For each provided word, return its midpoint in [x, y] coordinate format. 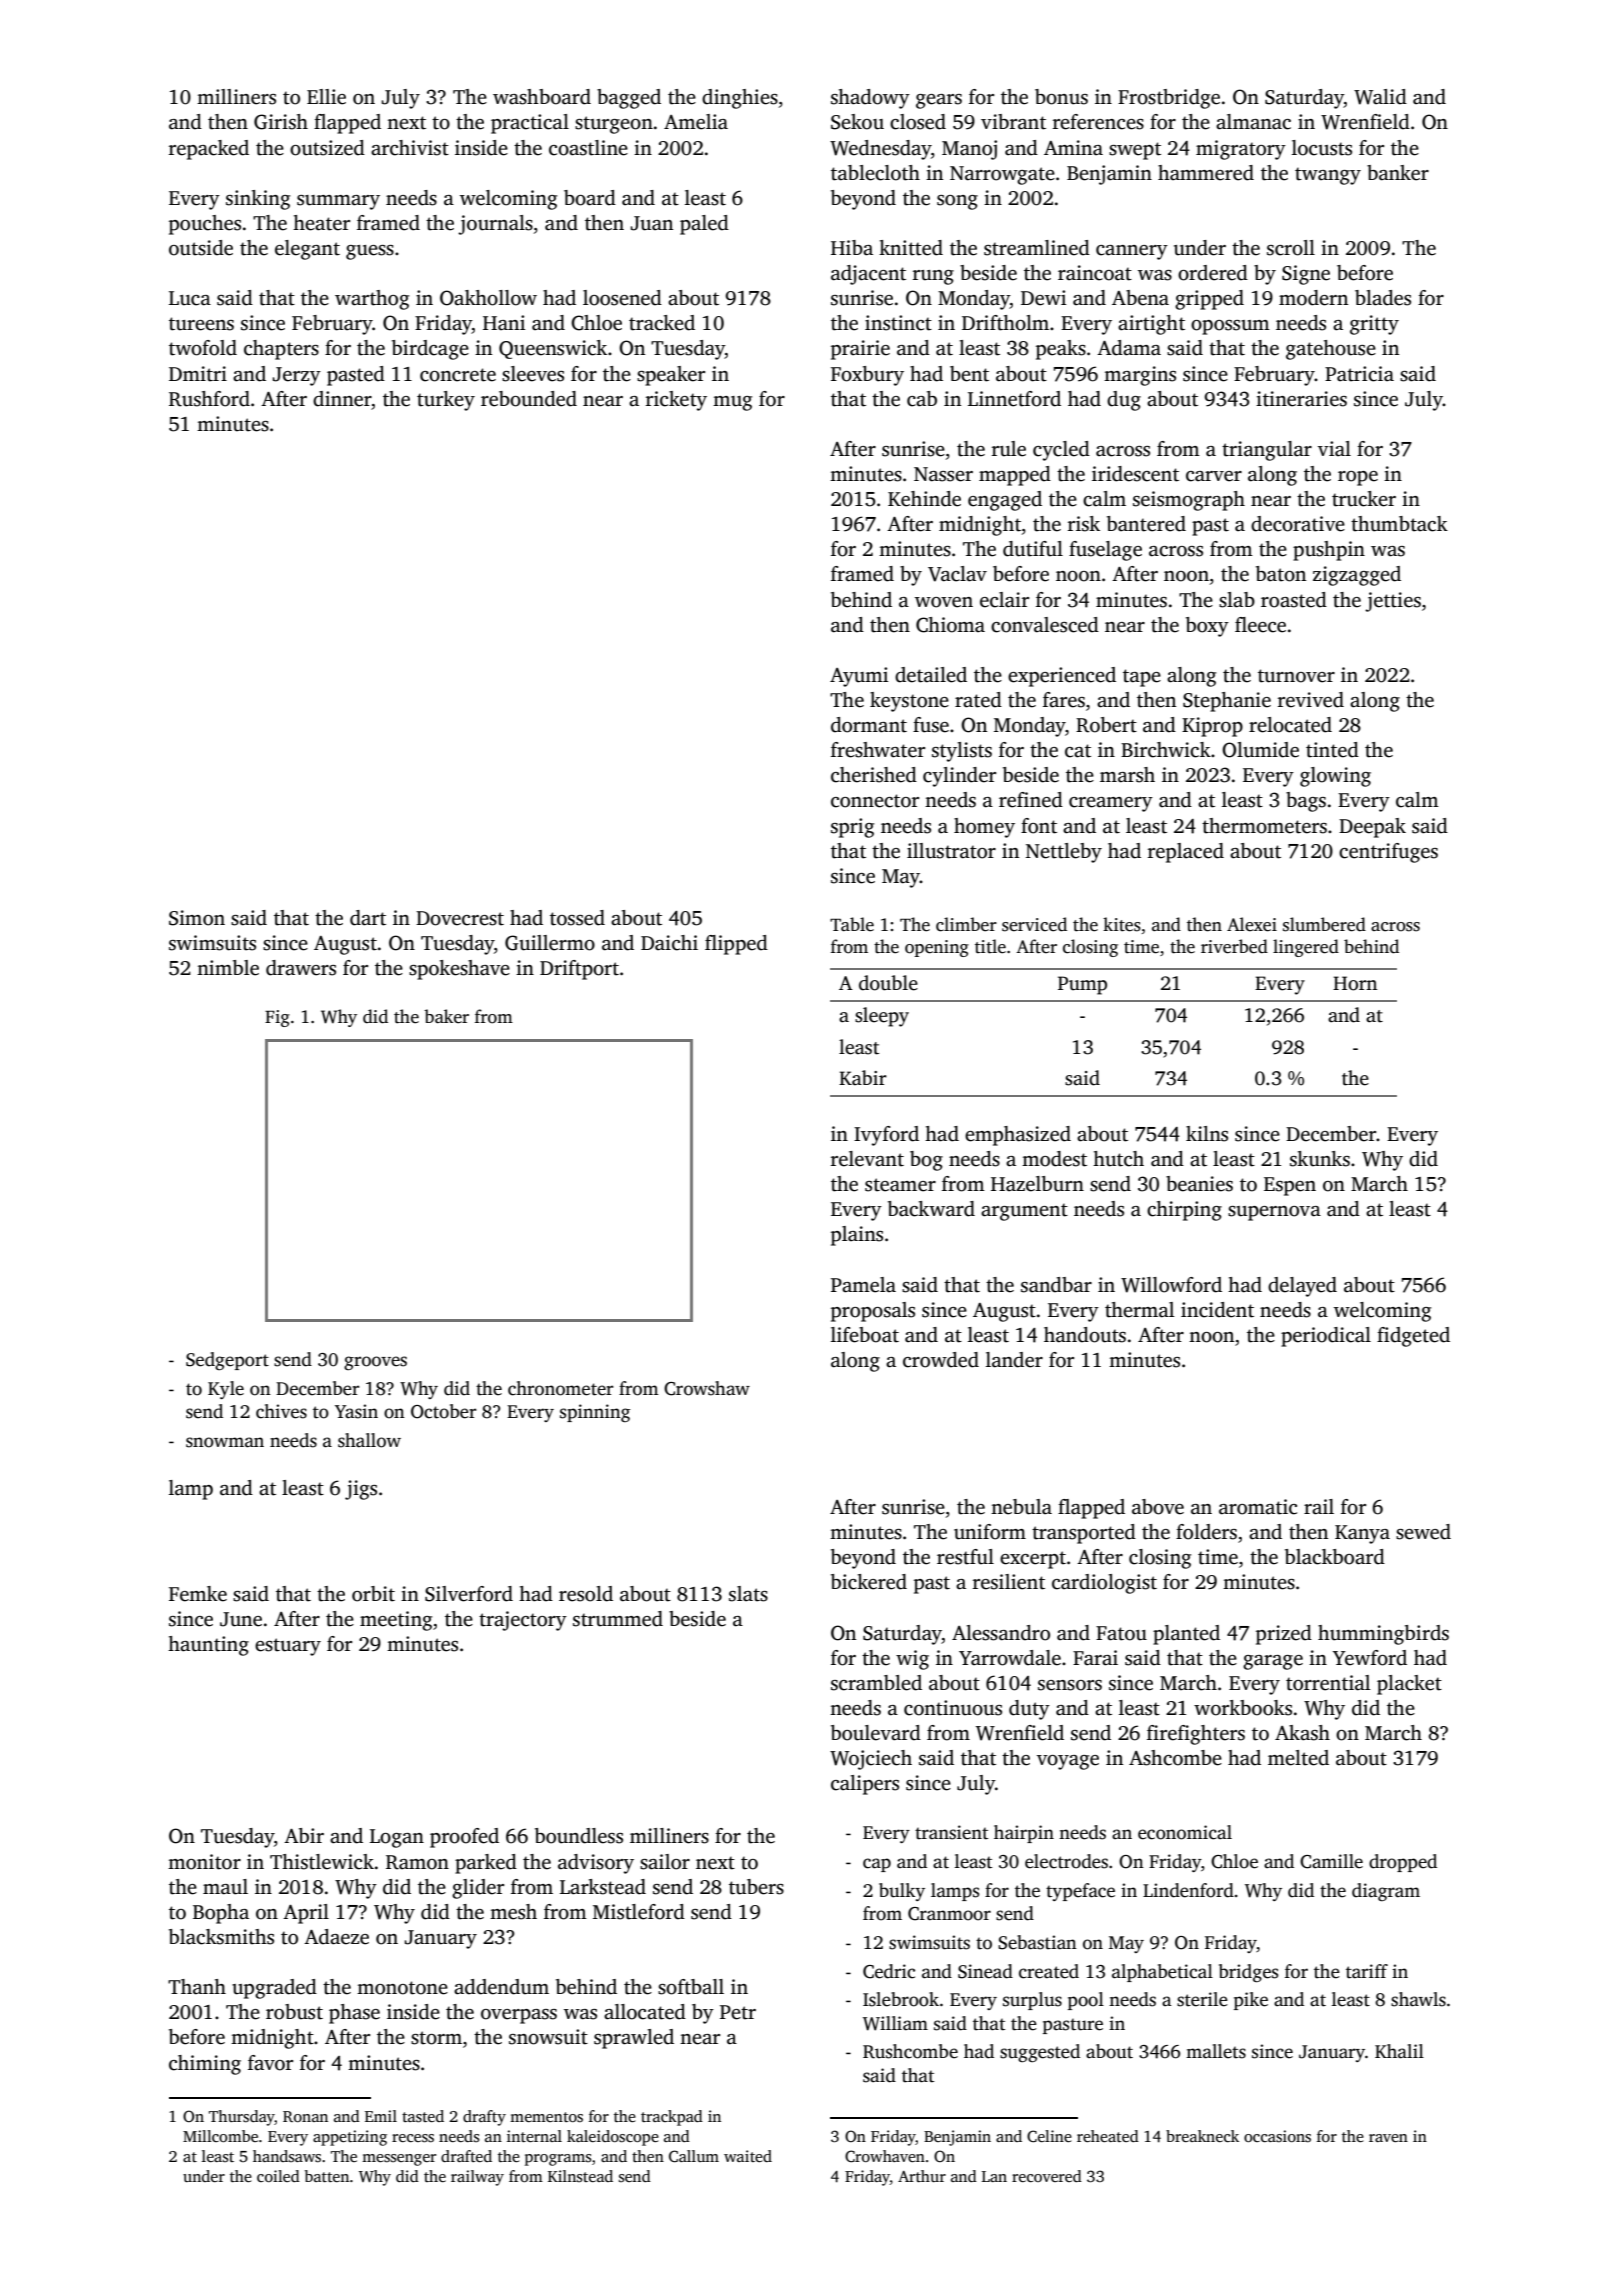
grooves [375, 1363]
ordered [1213, 273]
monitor [204, 1862]
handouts [1085, 1335]
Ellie [326, 97]
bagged [629, 99]
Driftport [579, 970]
